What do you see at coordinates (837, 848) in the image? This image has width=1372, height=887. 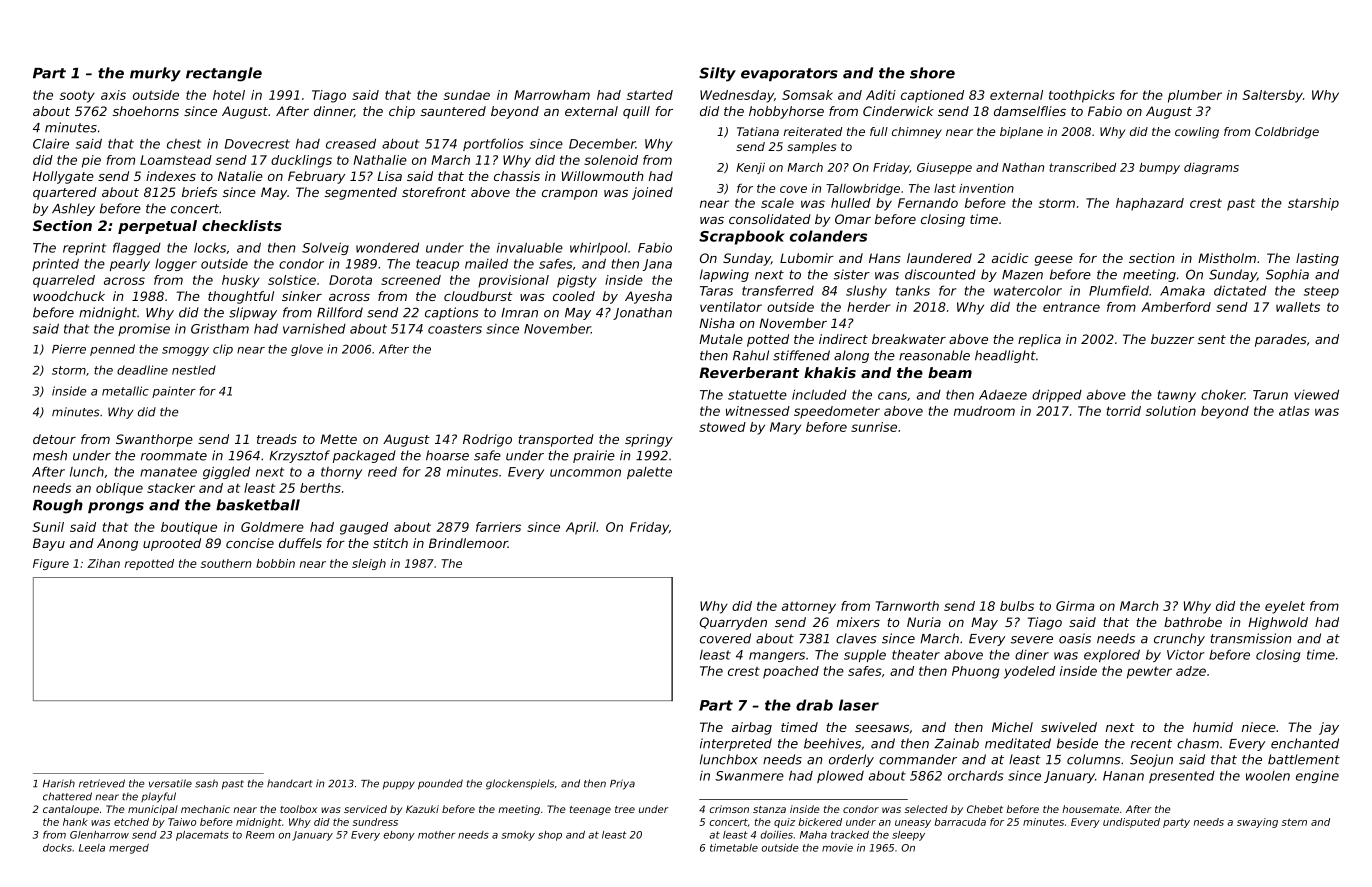 I see `movie` at bounding box center [837, 848].
